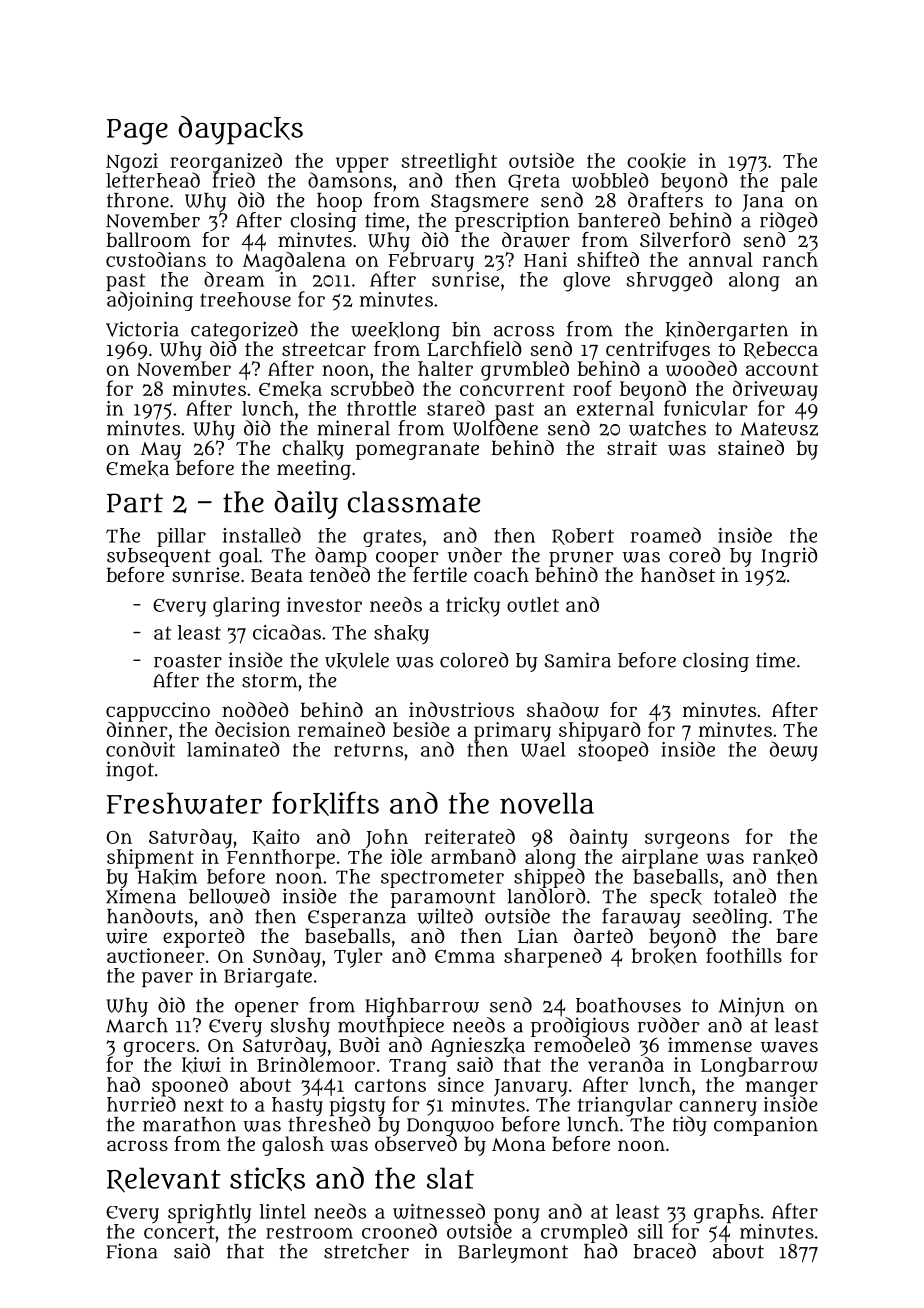 This page has height=1308, width=924. What do you see at coordinates (766, 1126) in the page?
I see `companion` at bounding box center [766, 1126].
